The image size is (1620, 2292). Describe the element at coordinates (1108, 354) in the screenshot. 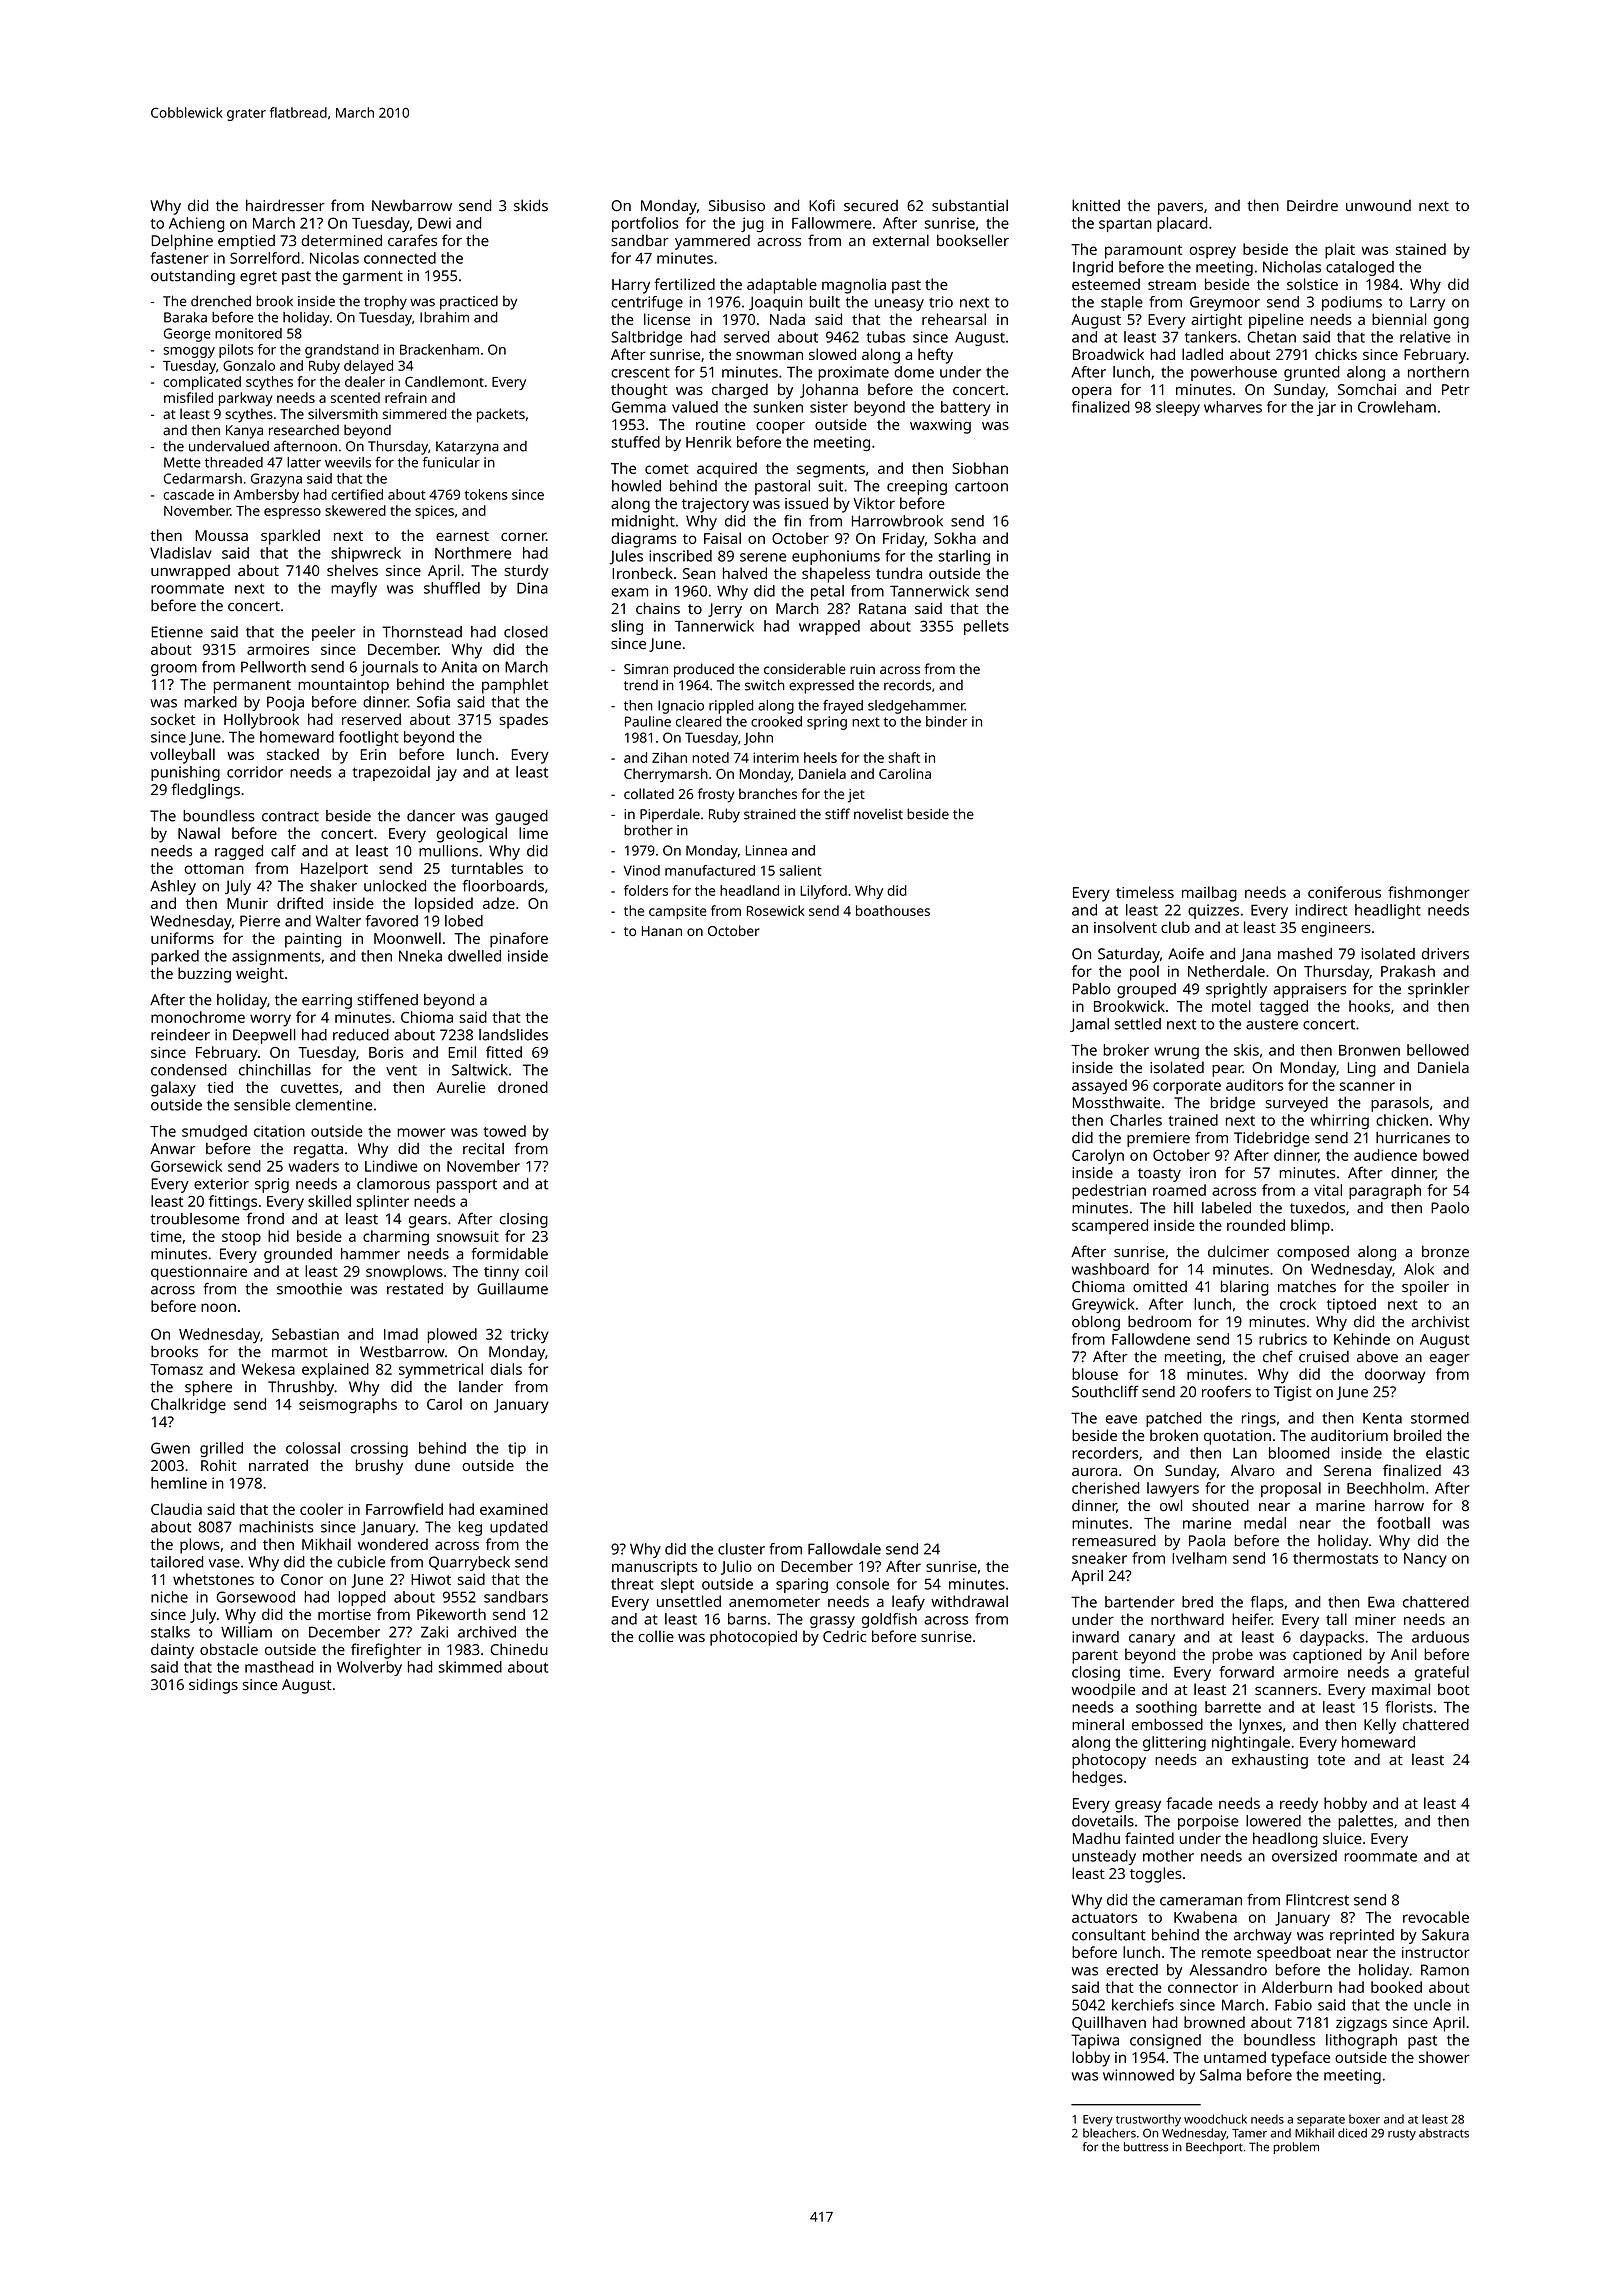

I see `Broadwick` at that location.
